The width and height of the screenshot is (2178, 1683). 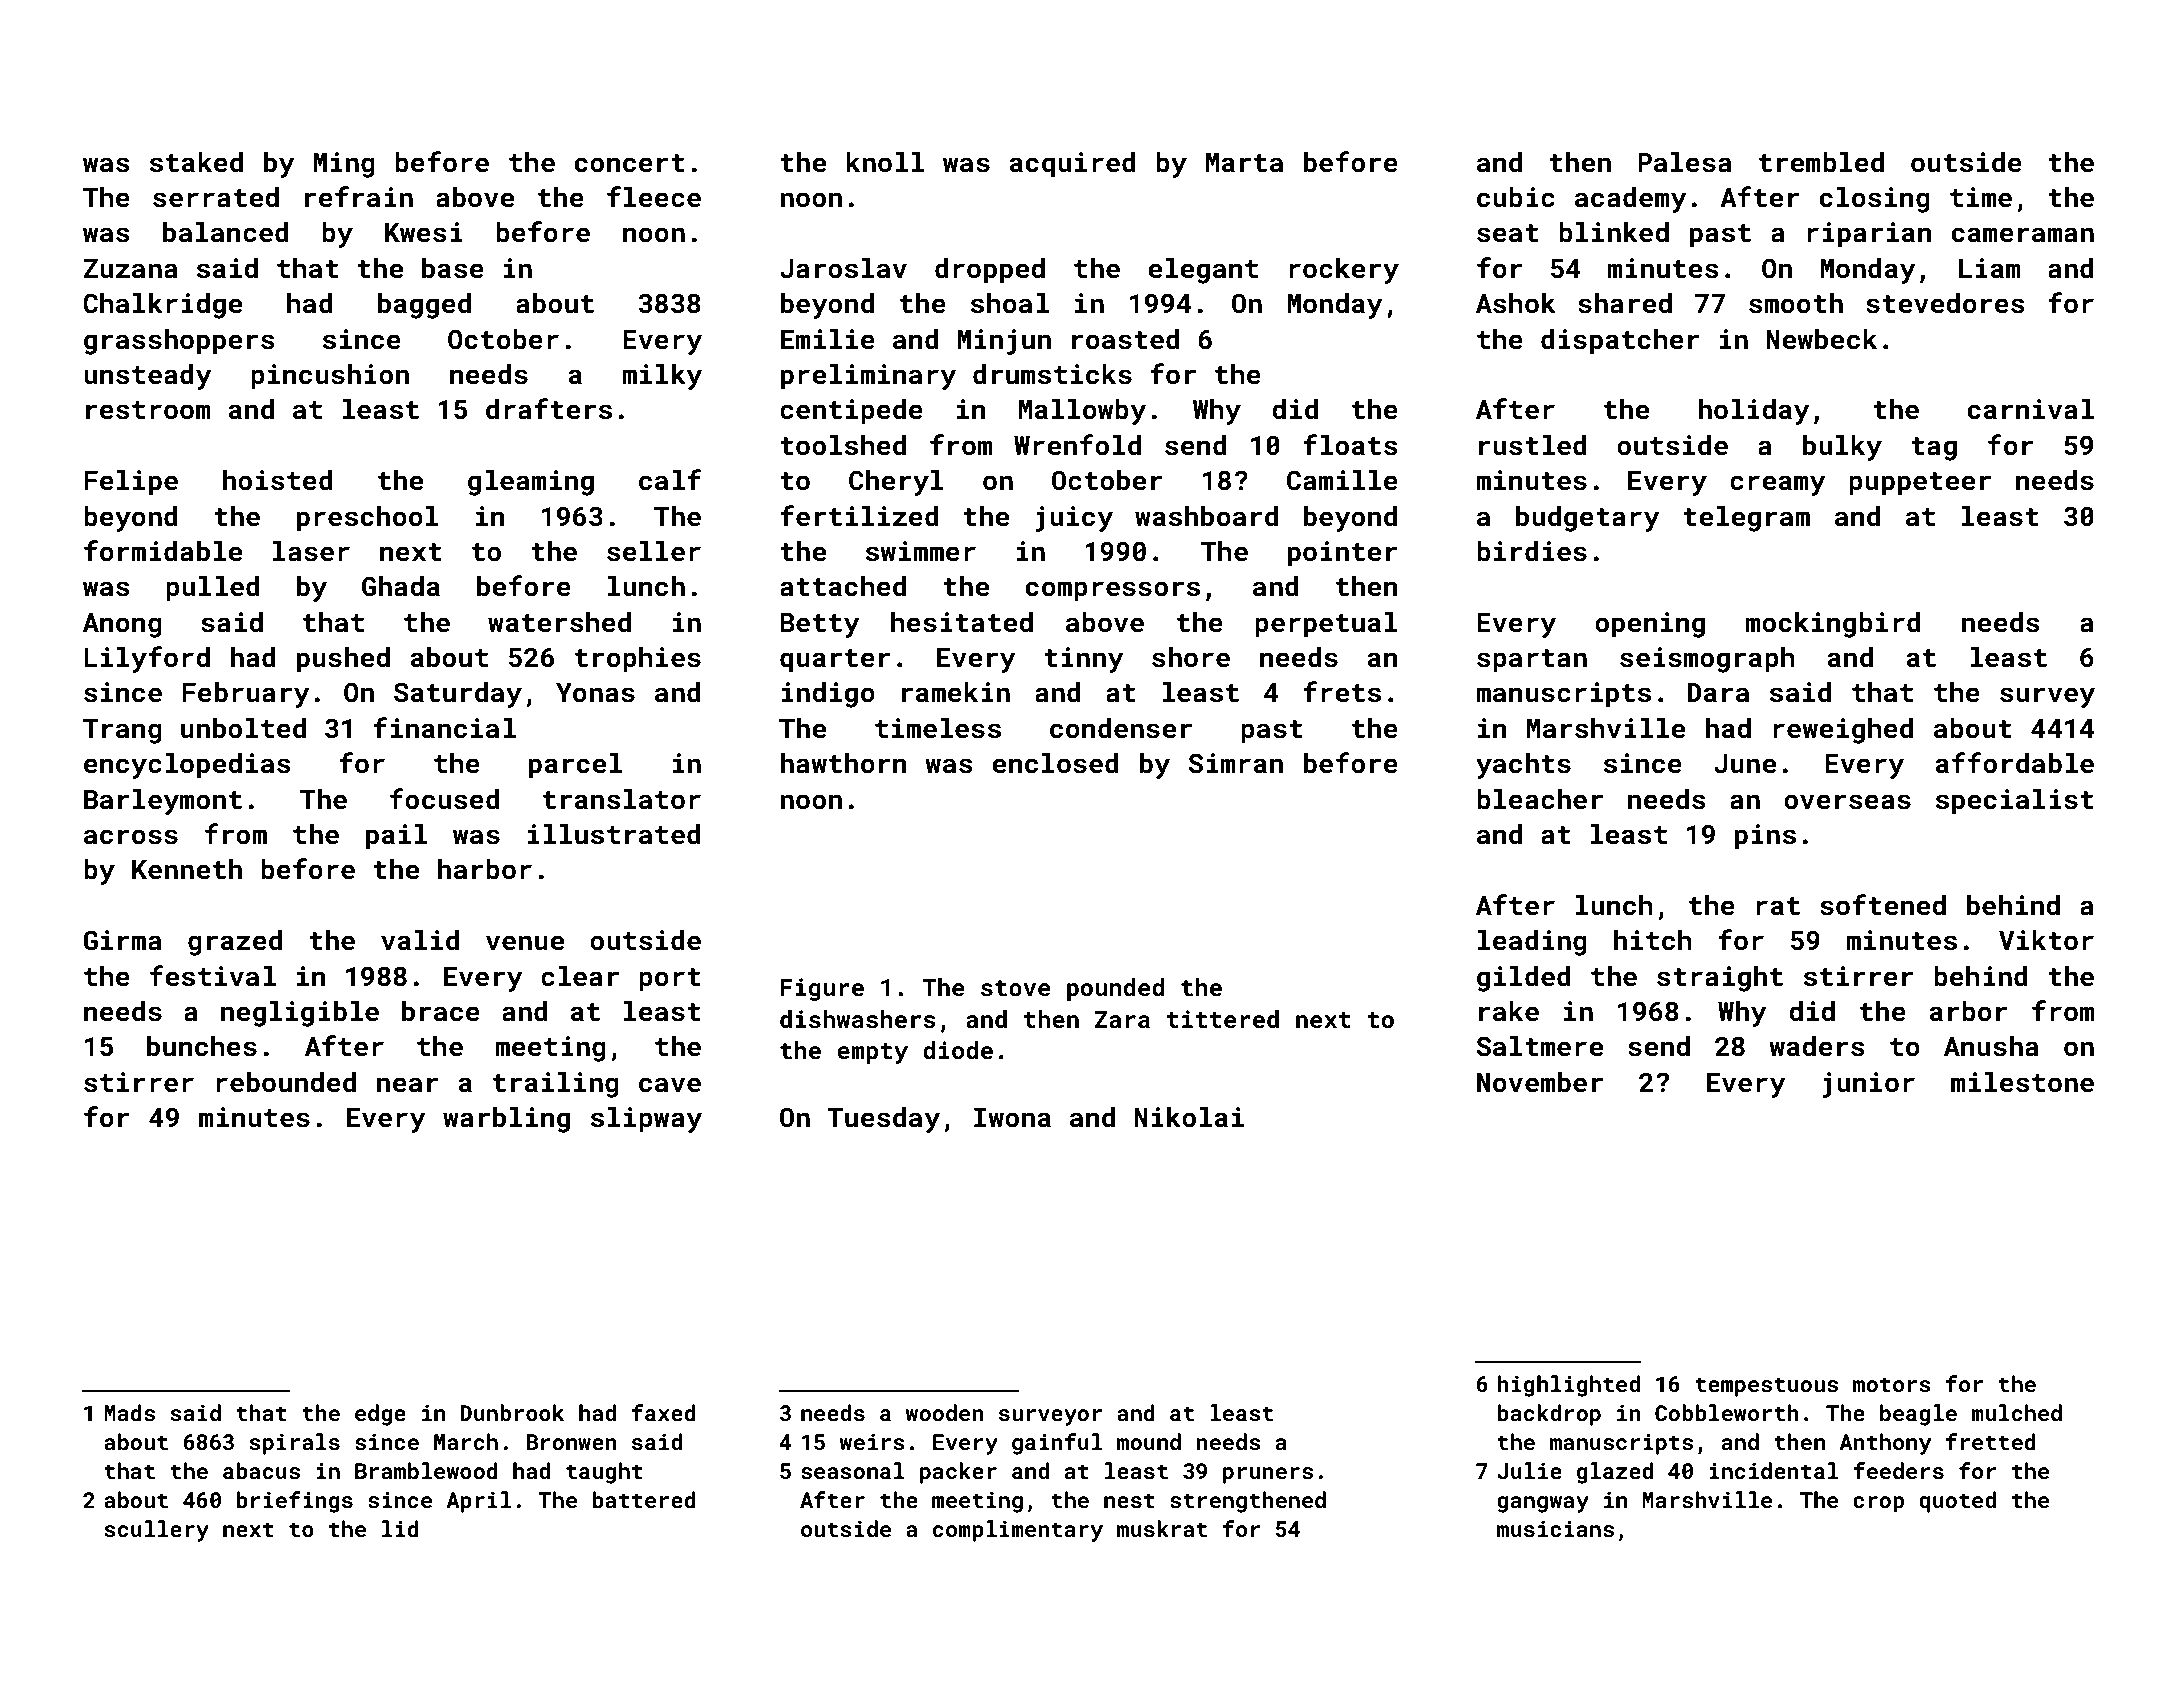 What do you see at coordinates (506, 1120) in the screenshot?
I see `warbling` at bounding box center [506, 1120].
